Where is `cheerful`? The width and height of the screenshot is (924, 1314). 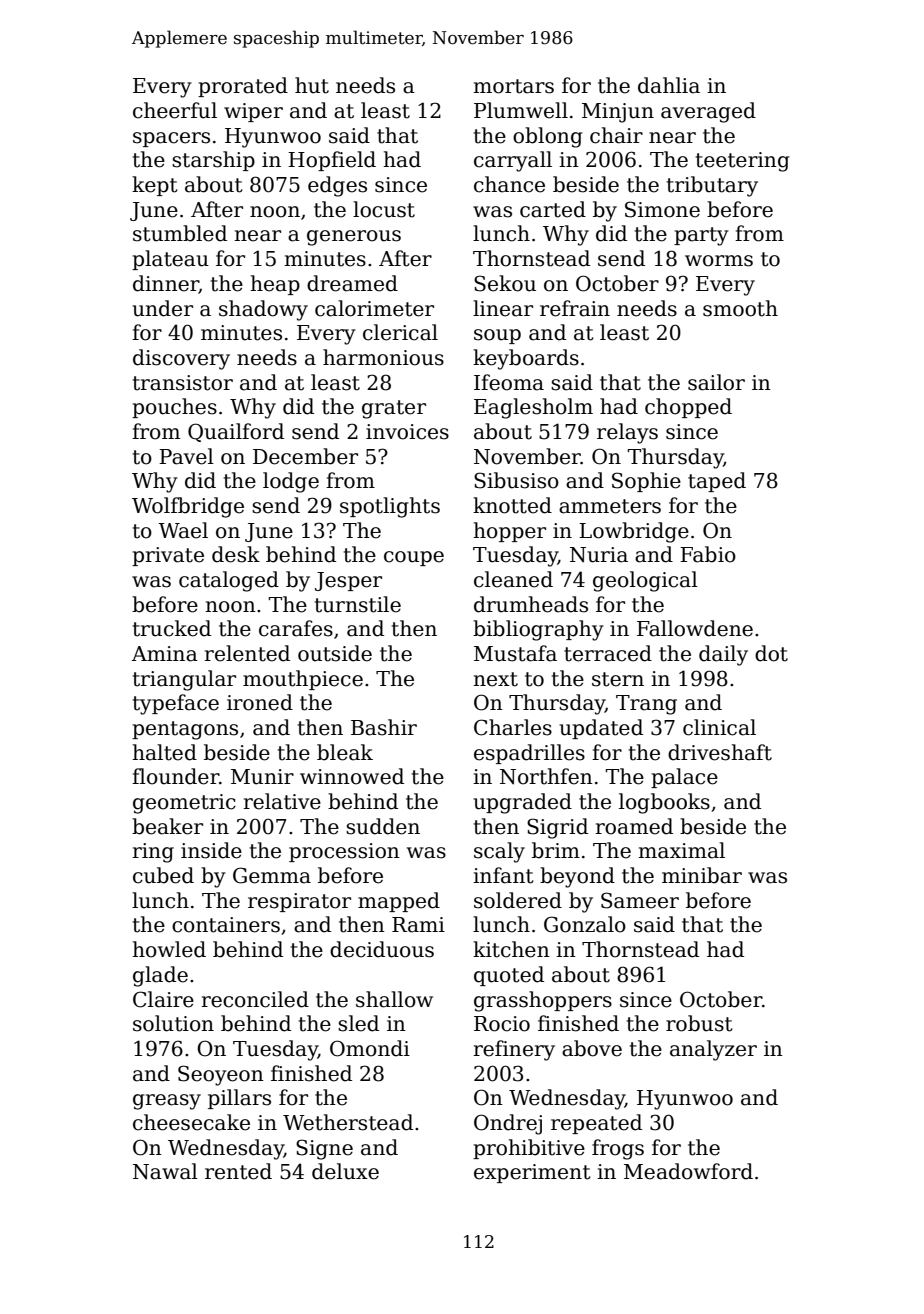 cheerful is located at coordinates (175, 110).
